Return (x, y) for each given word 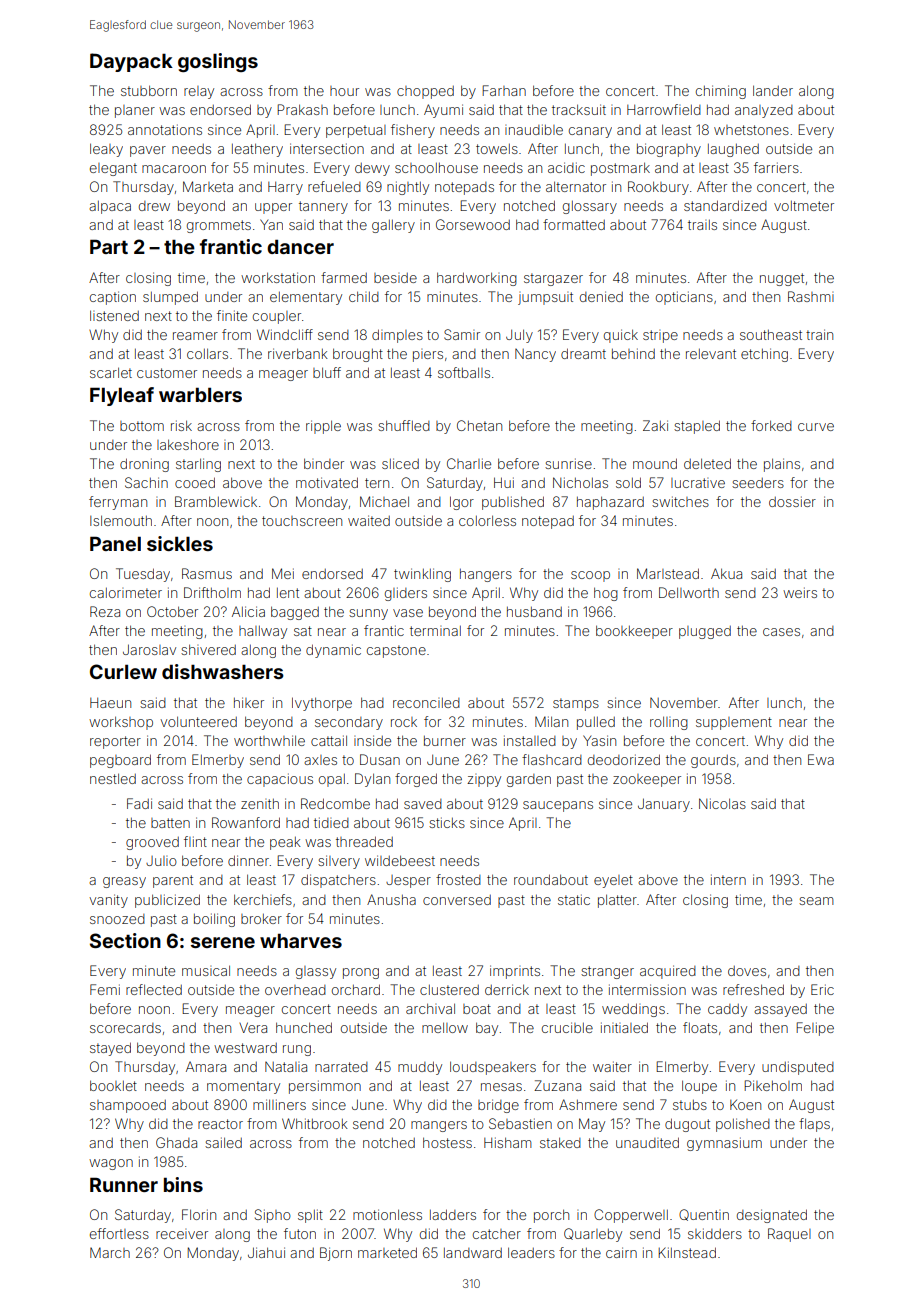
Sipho (273, 1216)
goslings (218, 62)
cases (781, 632)
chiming (721, 92)
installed (530, 740)
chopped (425, 92)
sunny (368, 614)
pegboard (120, 761)
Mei (283, 573)
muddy (420, 1068)
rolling (669, 723)
